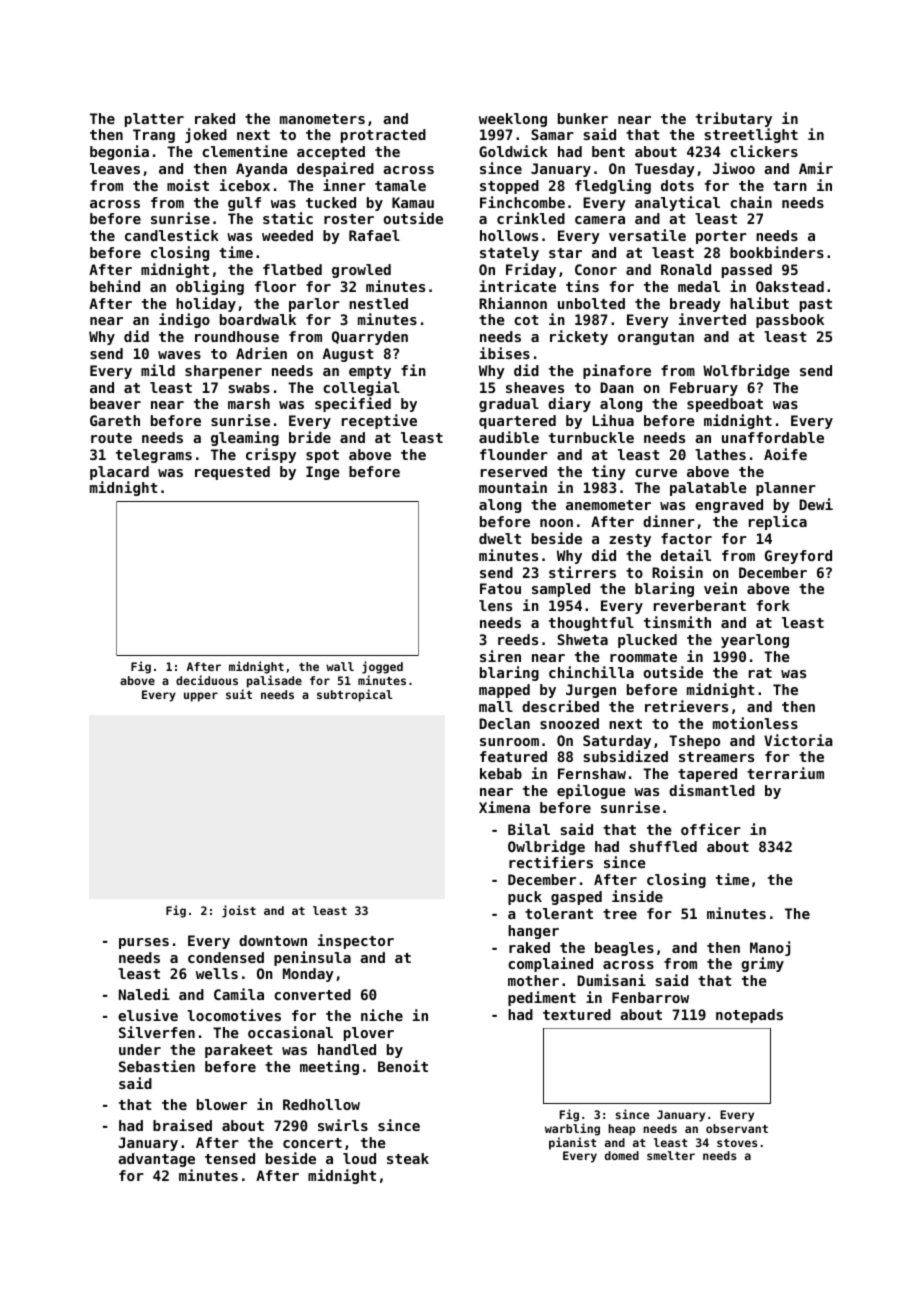 The width and height of the screenshot is (924, 1308). What do you see at coordinates (232, 473) in the screenshot?
I see `requested` at bounding box center [232, 473].
